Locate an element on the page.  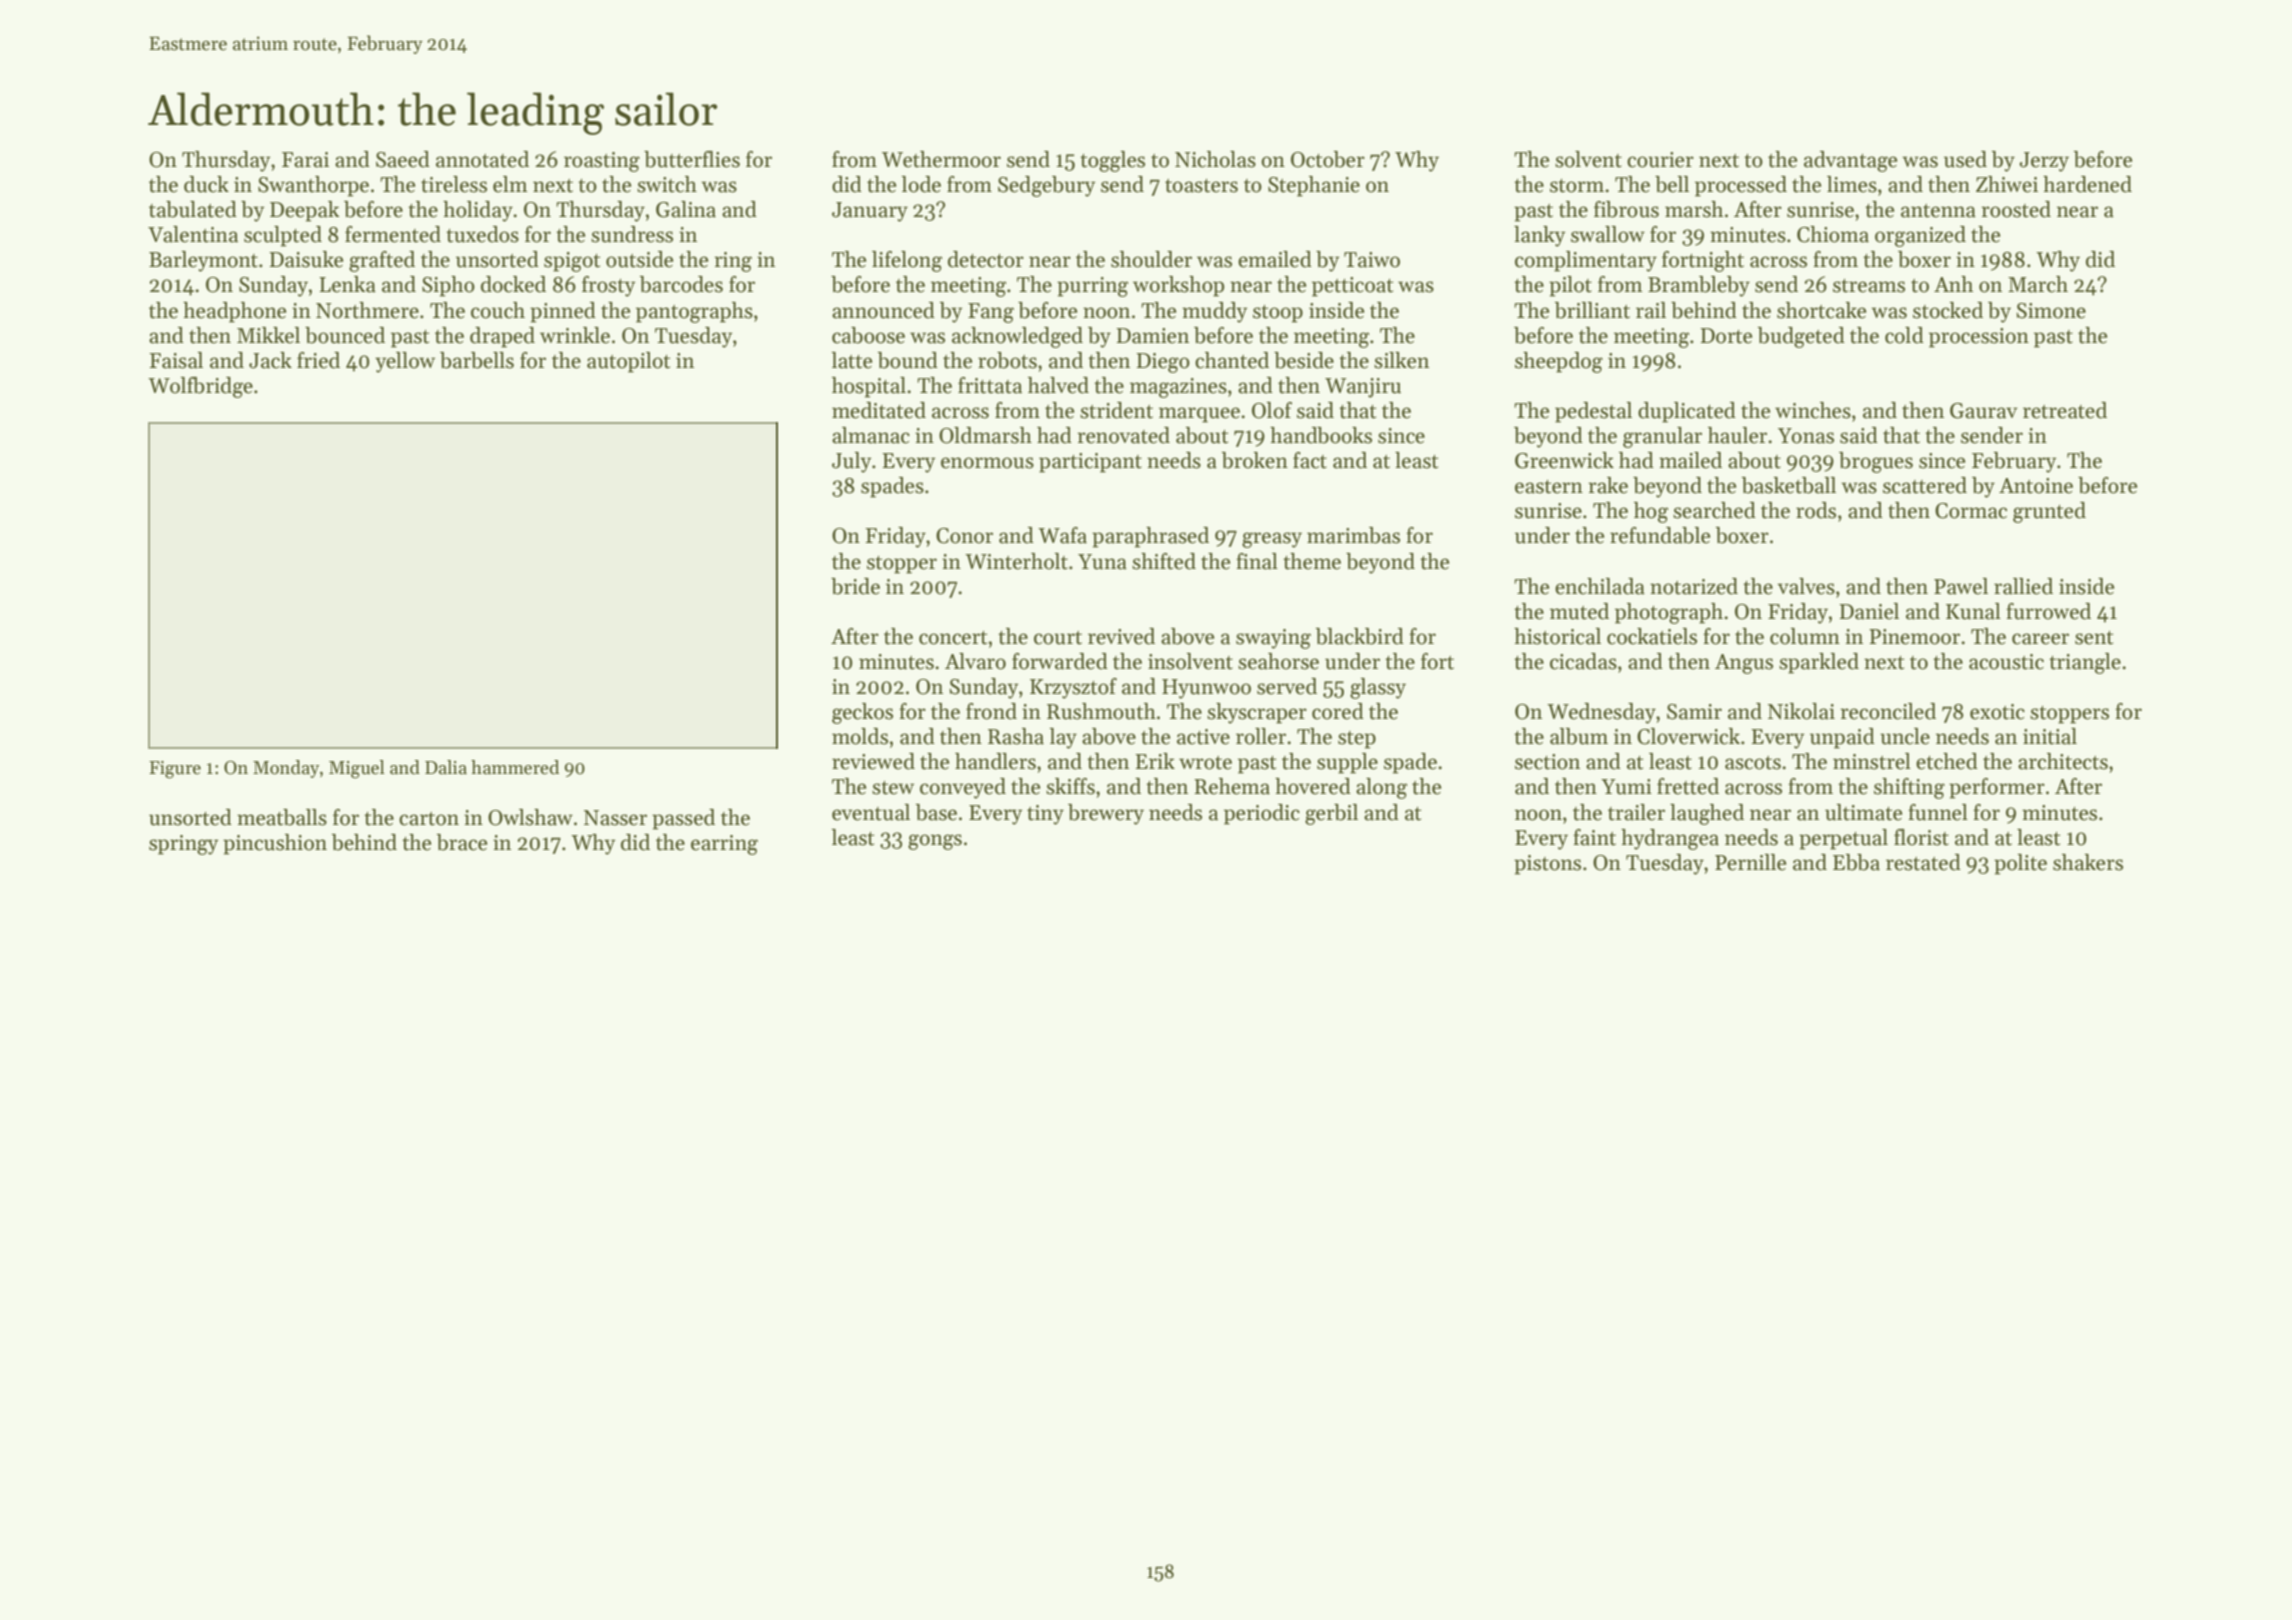
pistons is located at coordinates (1547, 865).
